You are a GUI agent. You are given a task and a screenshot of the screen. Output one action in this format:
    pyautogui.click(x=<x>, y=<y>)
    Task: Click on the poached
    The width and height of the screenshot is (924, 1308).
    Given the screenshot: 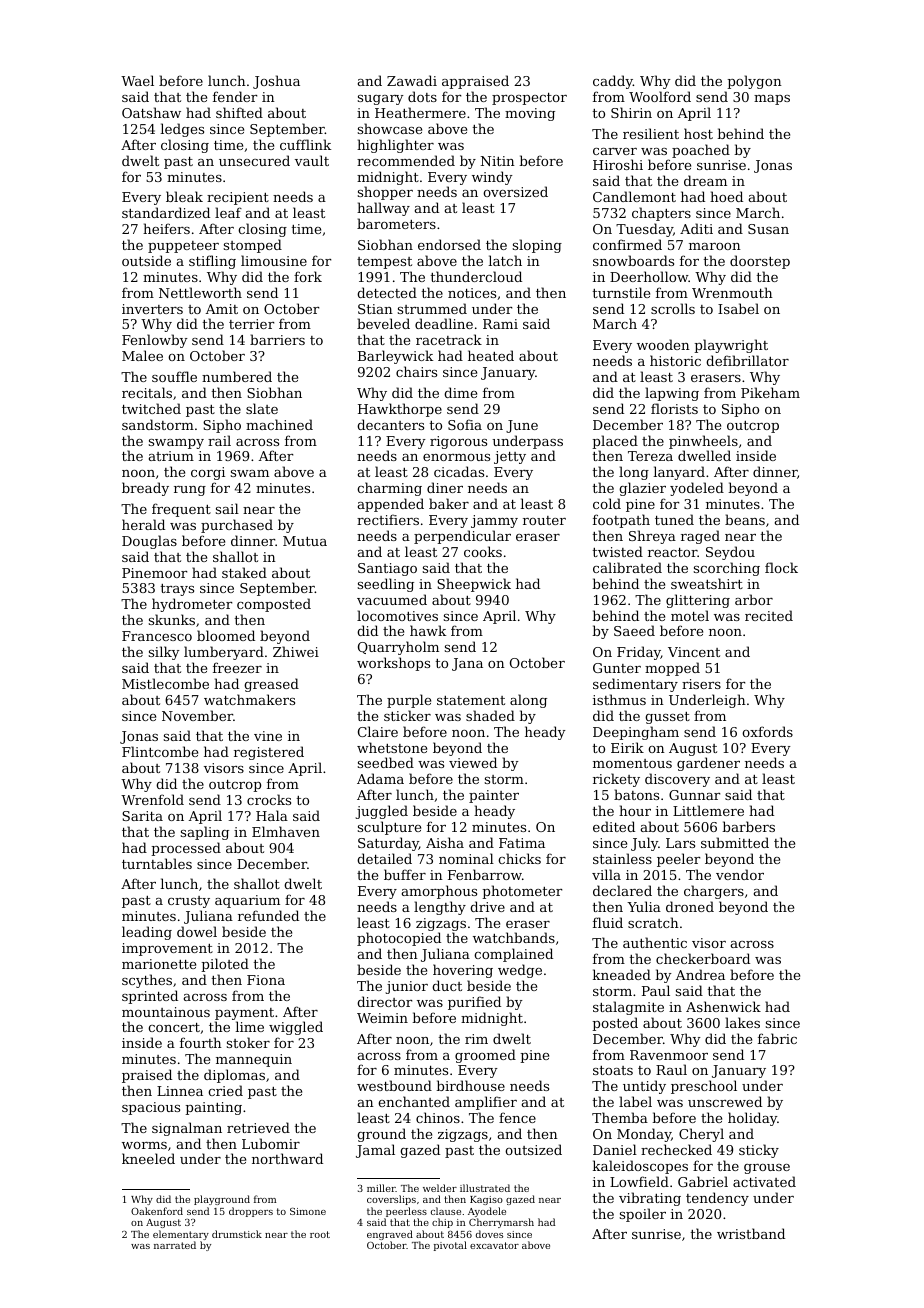 What is the action you would take?
    pyautogui.click(x=701, y=151)
